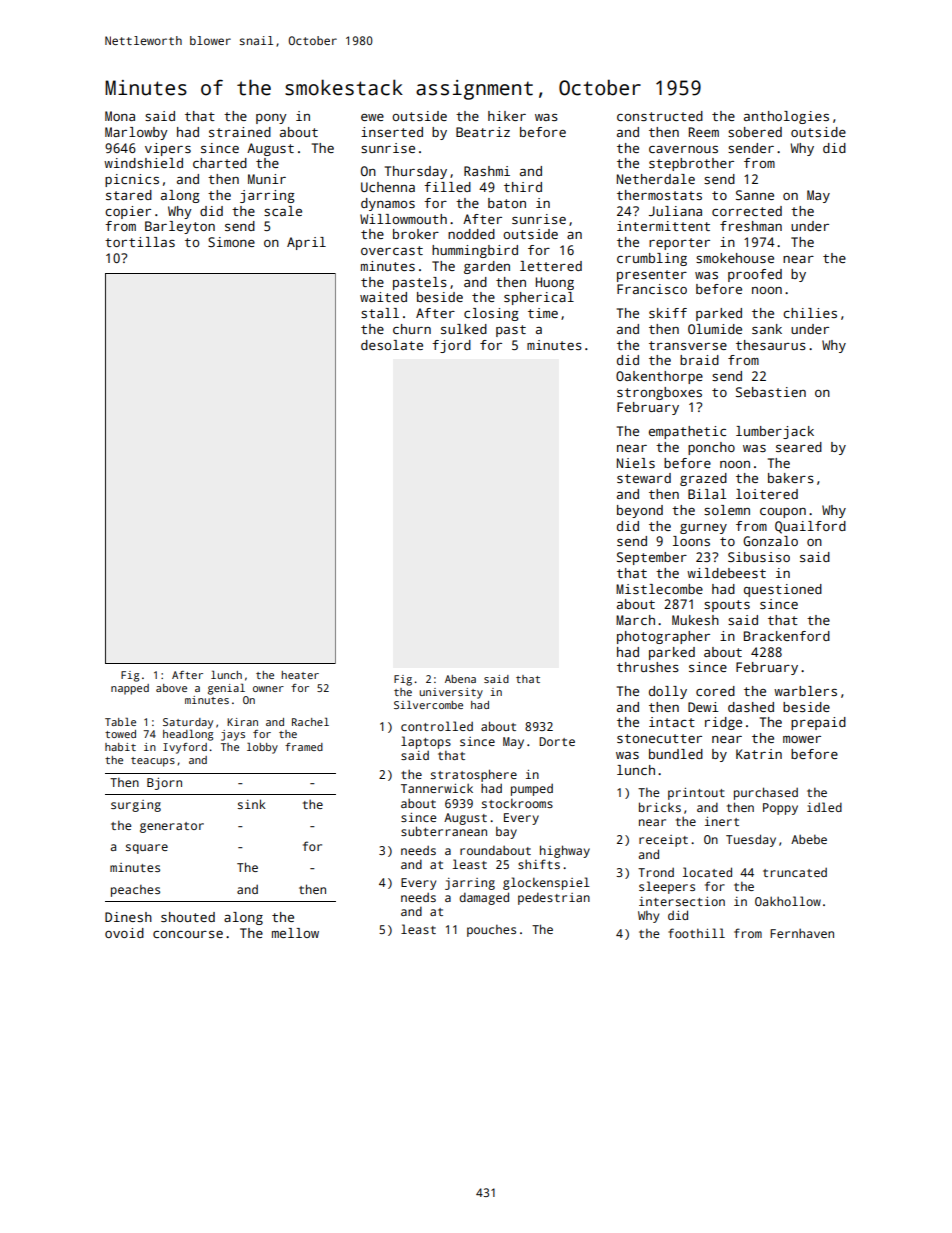 This screenshot has height=1233, width=952. Describe the element at coordinates (124, 933) in the screenshot. I see `ovoid` at that location.
